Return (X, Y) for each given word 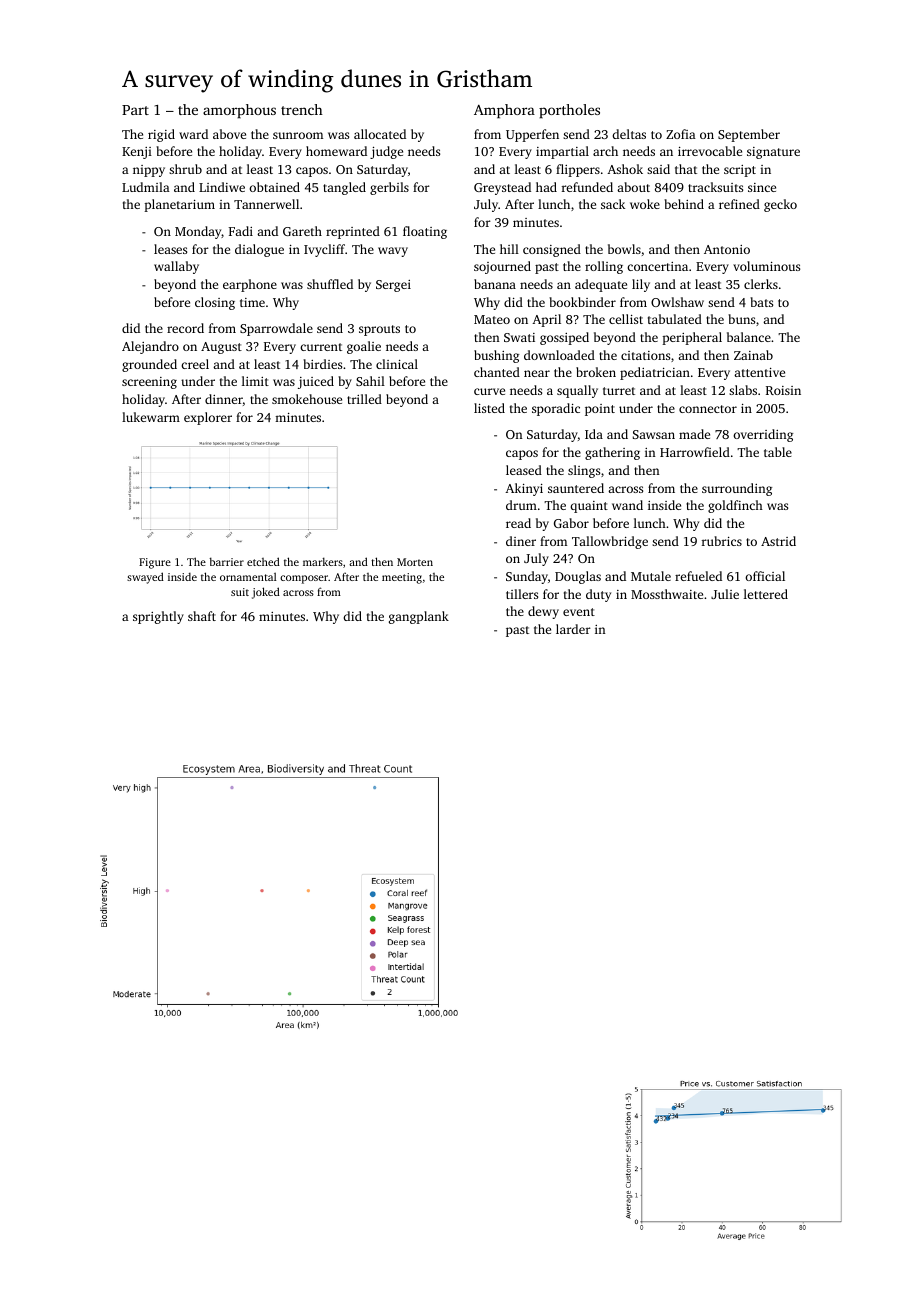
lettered (766, 594)
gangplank (419, 617)
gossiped (564, 338)
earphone (250, 285)
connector (708, 409)
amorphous (239, 111)
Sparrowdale (276, 329)
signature (773, 153)
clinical (397, 364)
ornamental (248, 576)
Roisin (783, 390)
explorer (208, 418)
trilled (364, 399)
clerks (761, 284)
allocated (380, 134)
